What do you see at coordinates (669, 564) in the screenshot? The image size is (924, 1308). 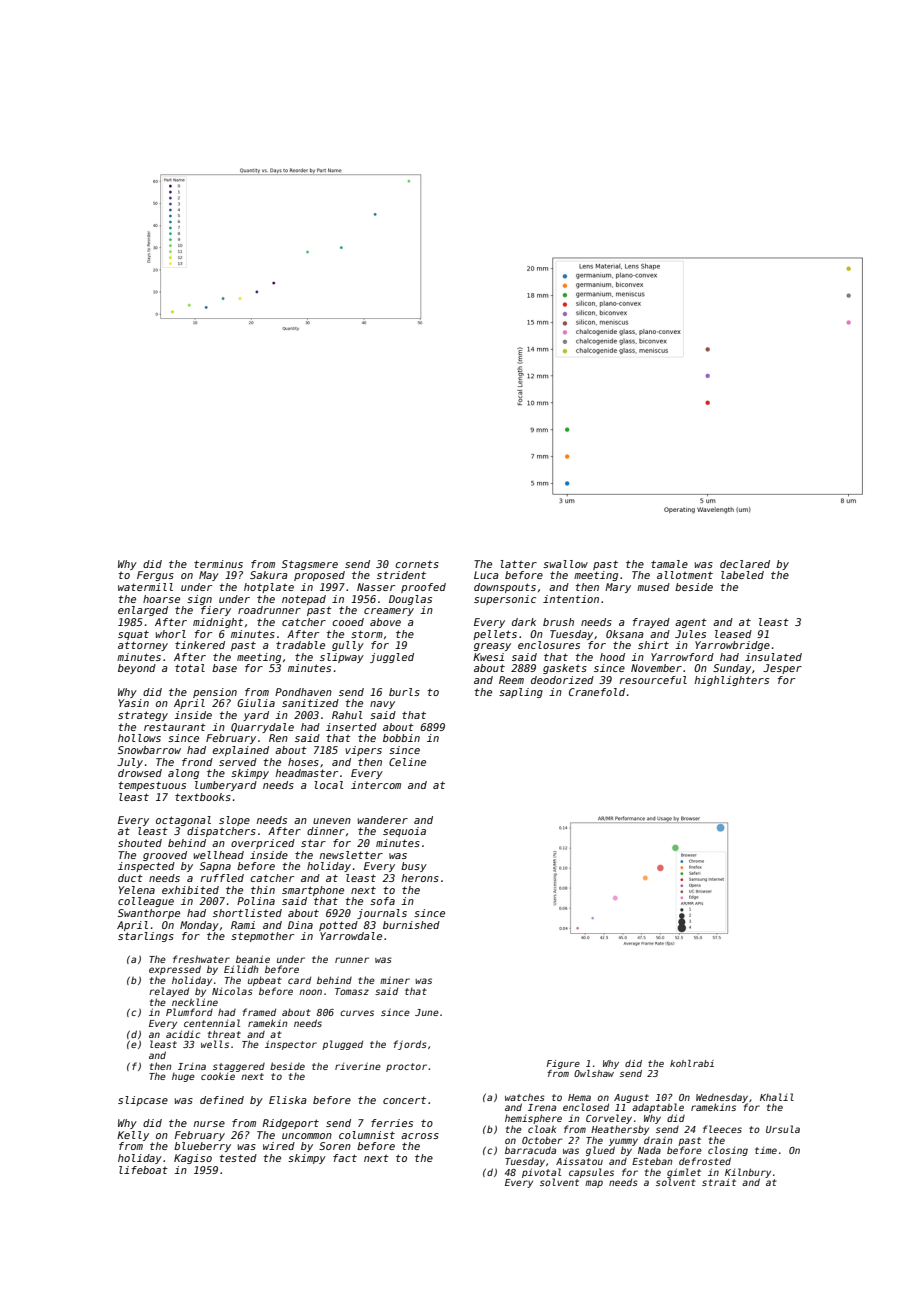 I see `tamale` at bounding box center [669, 564].
